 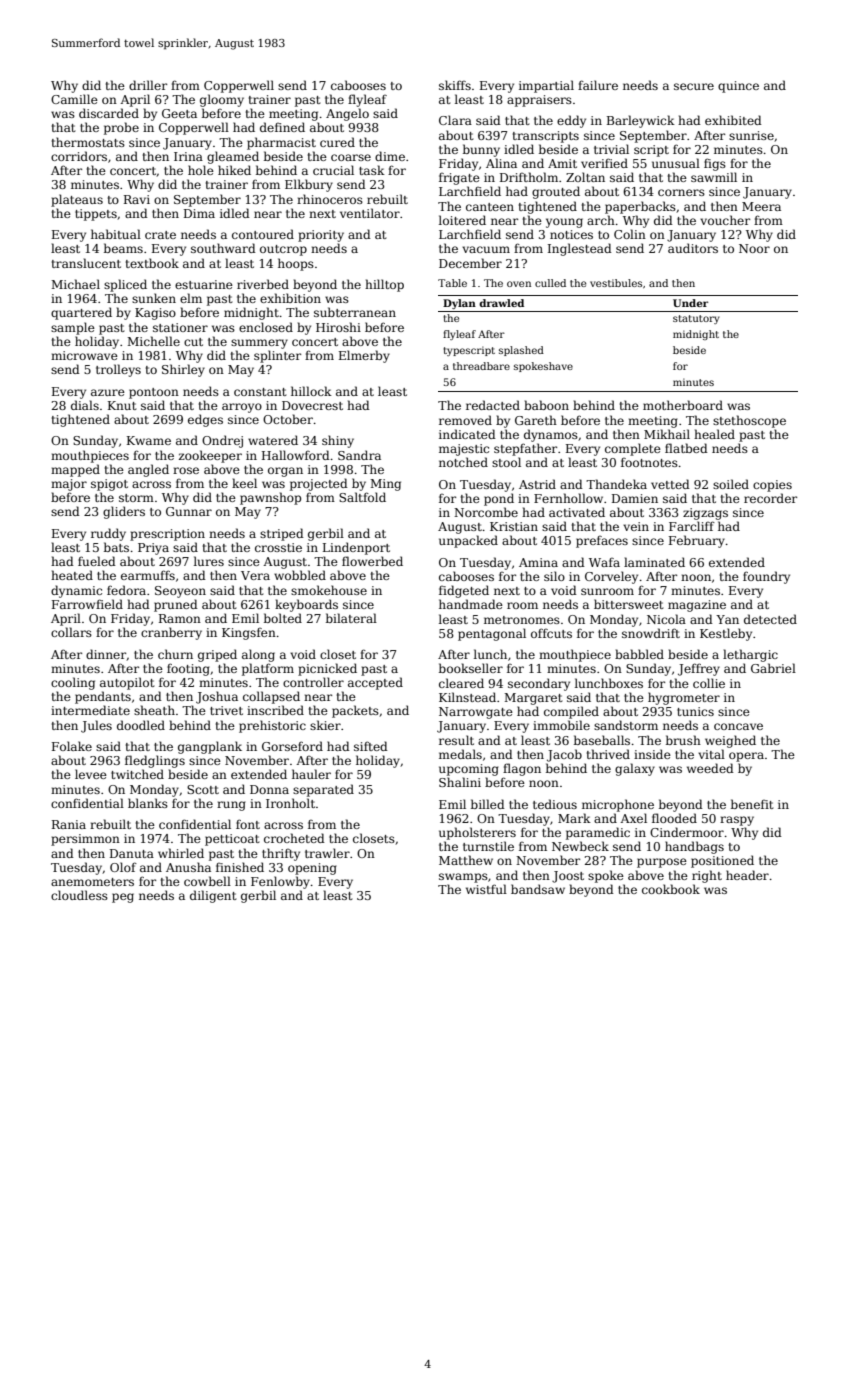 What do you see at coordinates (312, 869) in the screenshot?
I see `opening` at bounding box center [312, 869].
